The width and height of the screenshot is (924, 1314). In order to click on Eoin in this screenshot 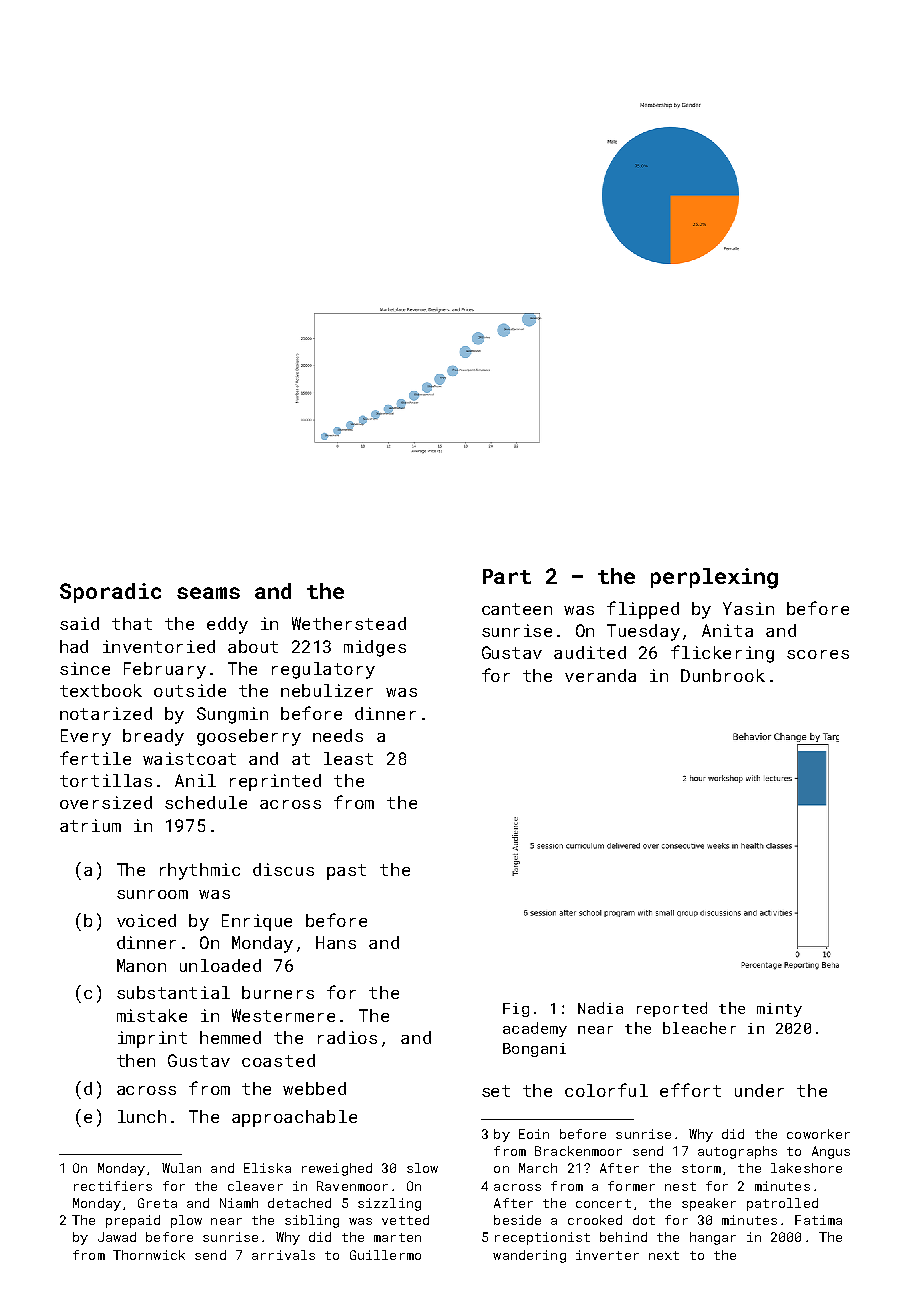, I will do `click(534, 1134)`.
